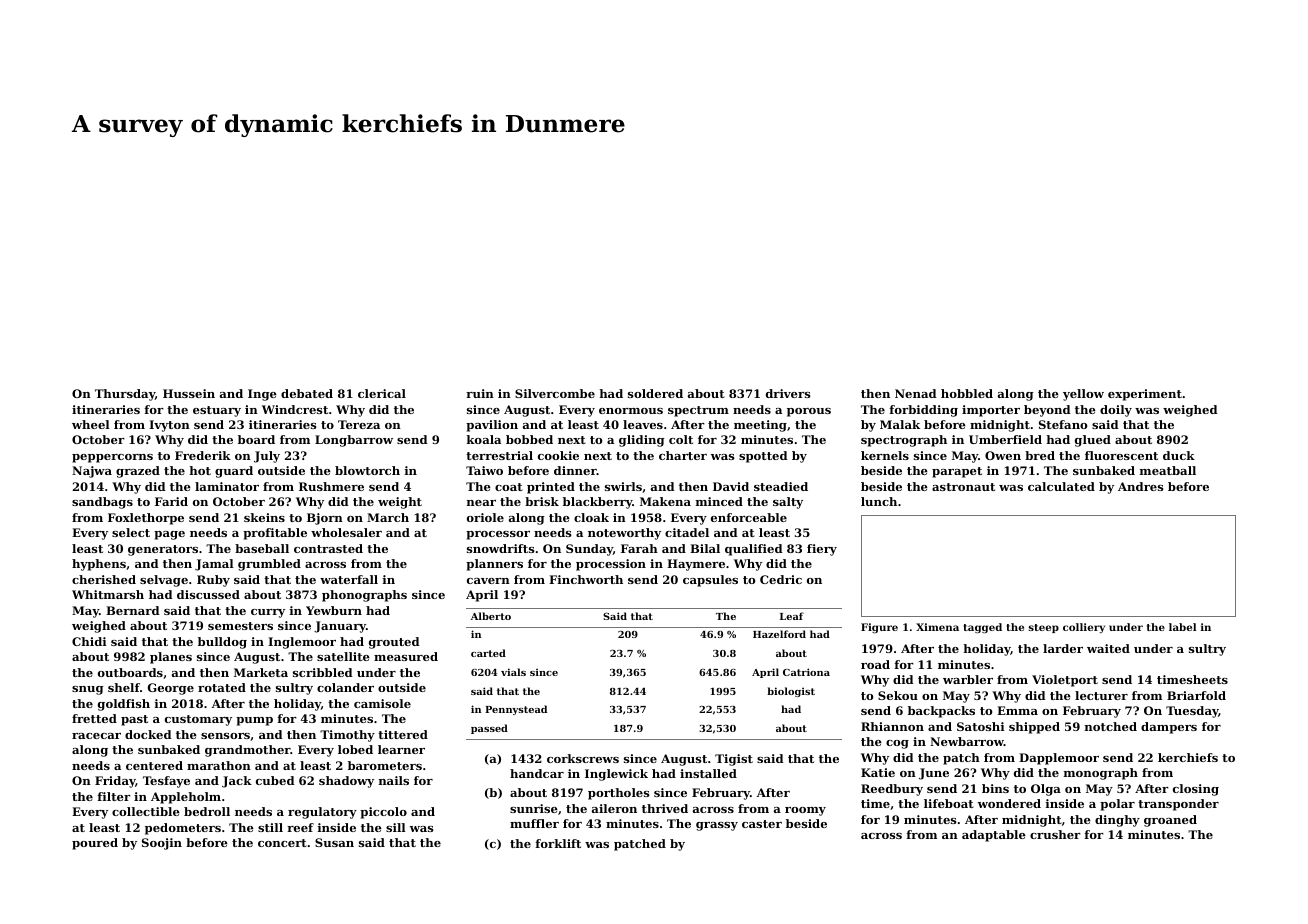  I want to click on installed, so click(708, 773).
